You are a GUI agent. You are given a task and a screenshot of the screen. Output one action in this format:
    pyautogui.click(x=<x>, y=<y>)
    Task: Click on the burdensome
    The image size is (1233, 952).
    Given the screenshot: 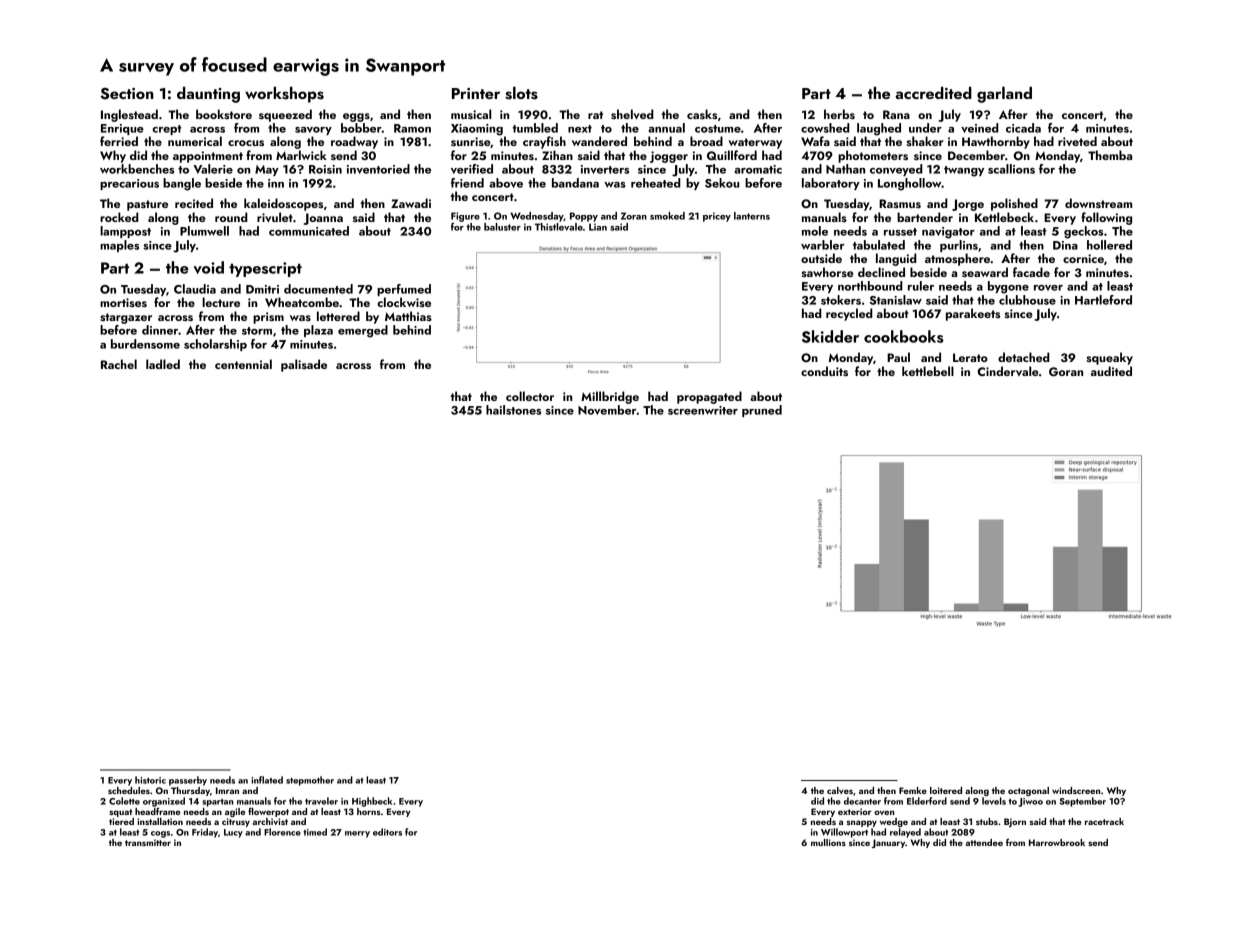 What is the action you would take?
    pyautogui.click(x=145, y=344)
